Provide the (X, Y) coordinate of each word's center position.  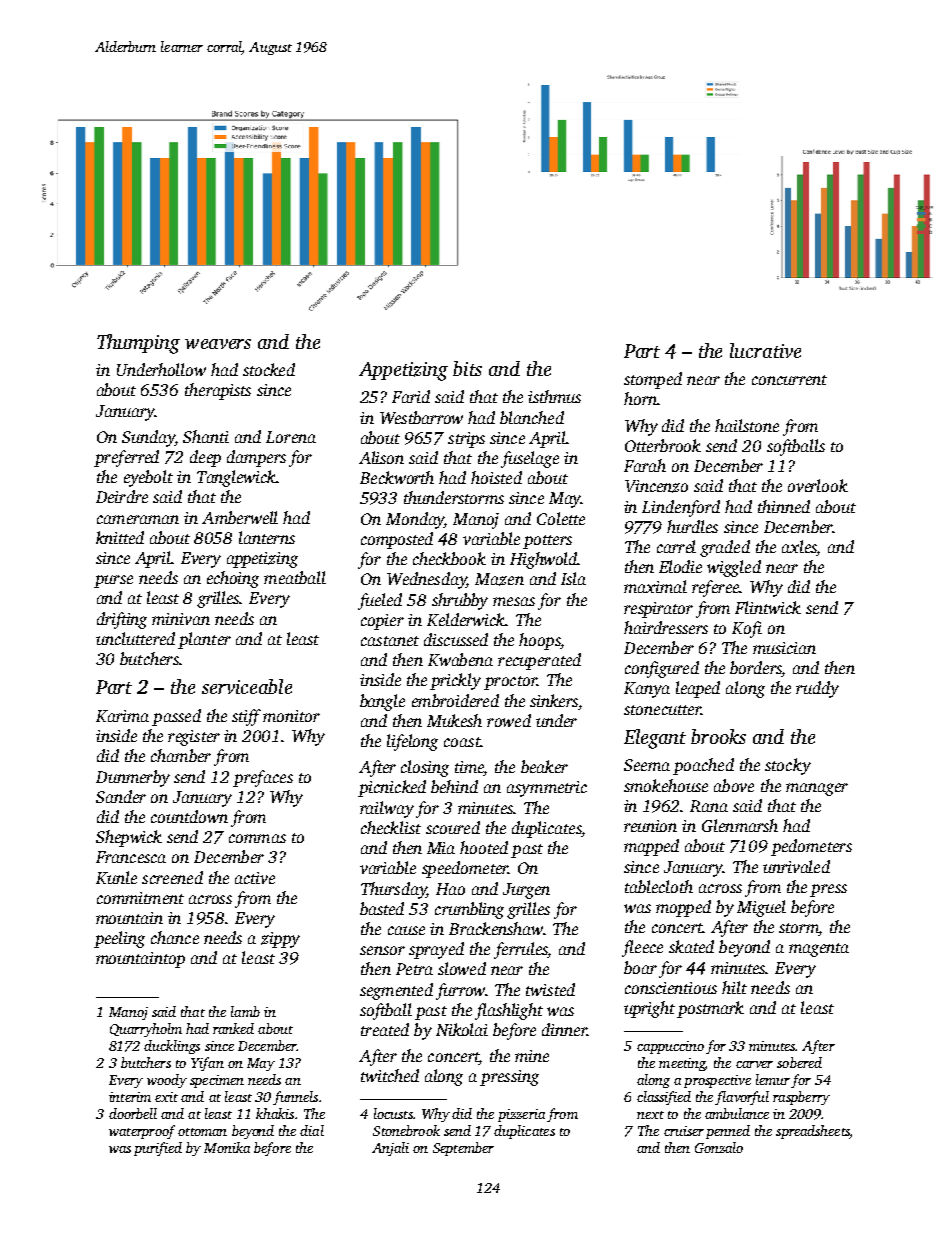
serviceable (247, 686)
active (255, 878)
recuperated (539, 661)
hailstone (747, 425)
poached (703, 766)
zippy (280, 940)
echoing (233, 579)
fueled (380, 601)
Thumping (138, 344)
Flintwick (768, 607)
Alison (381, 457)
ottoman (202, 1132)
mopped (683, 908)
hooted (484, 847)
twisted (550, 989)
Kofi (747, 629)
